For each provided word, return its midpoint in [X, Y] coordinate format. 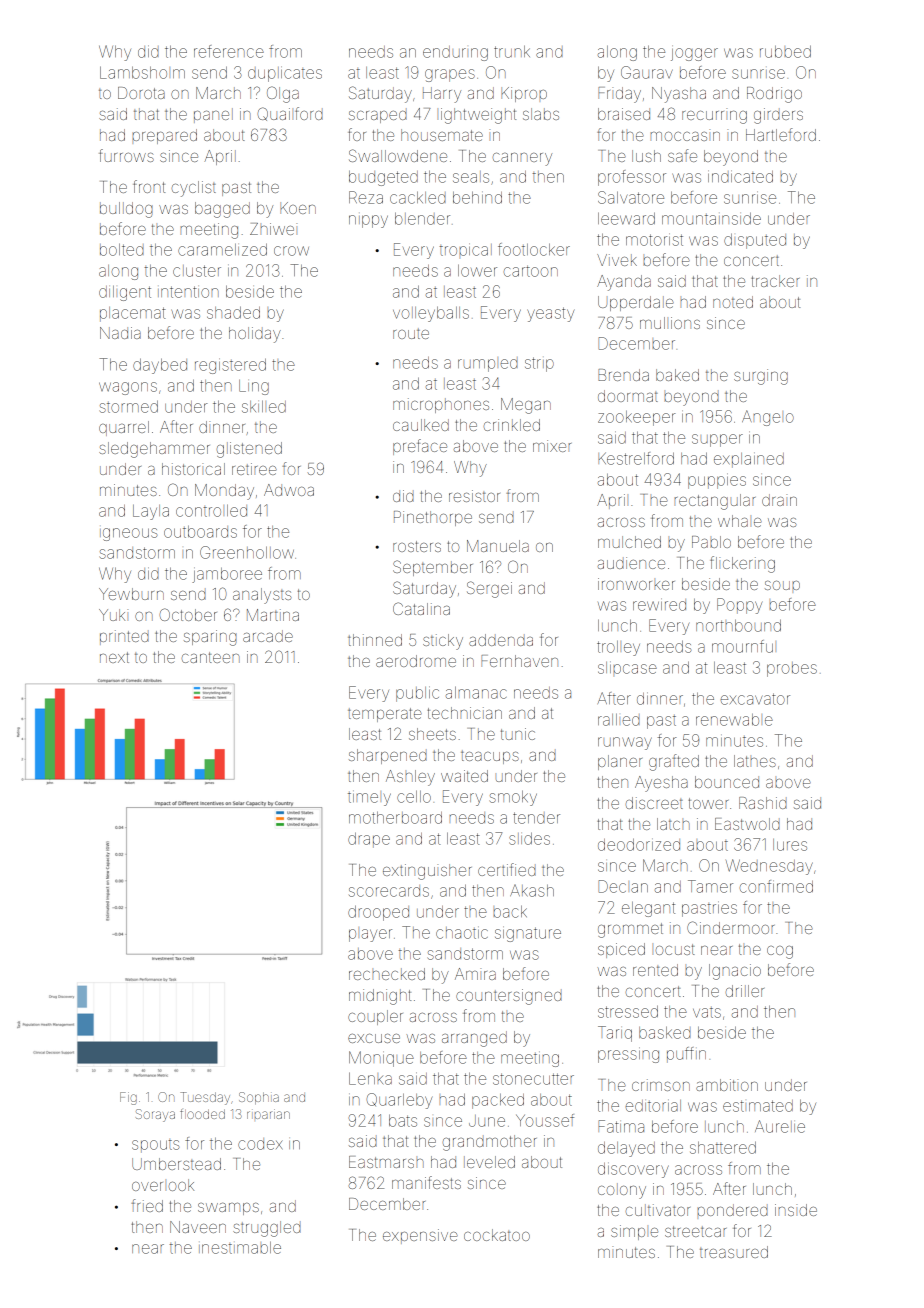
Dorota [141, 93]
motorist [654, 239]
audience [631, 563]
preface [420, 447]
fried [147, 1205]
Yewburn [131, 594]
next [114, 657]
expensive [420, 1236]
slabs [541, 114]
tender [536, 818]
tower [708, 803]
